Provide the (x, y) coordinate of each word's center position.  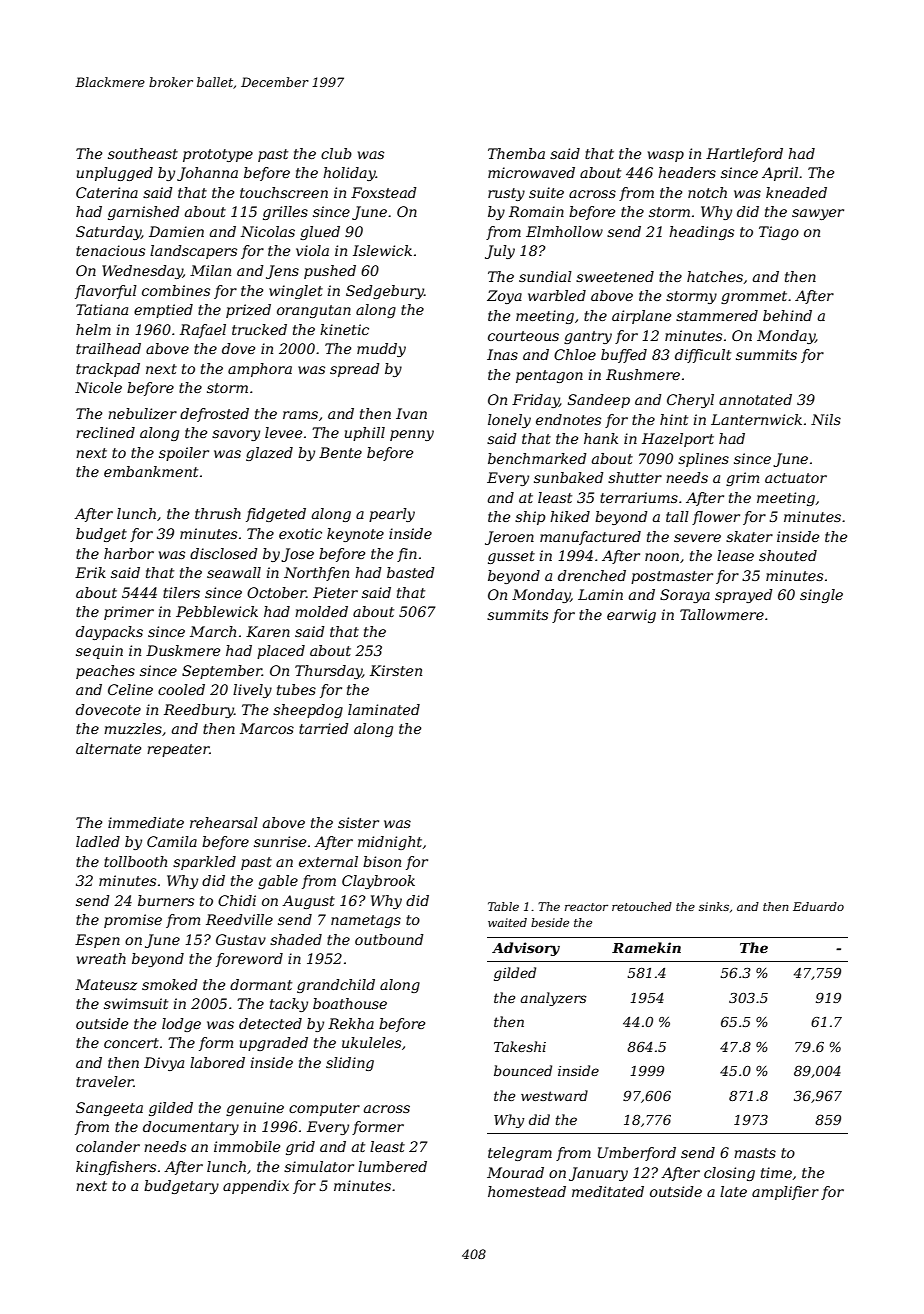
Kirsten (396, 670)
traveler (105, 1081)
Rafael (203, 331)
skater (749, 536)
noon (662, 557)
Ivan (411, 413)
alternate (108, 748)
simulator (319, 1166)
